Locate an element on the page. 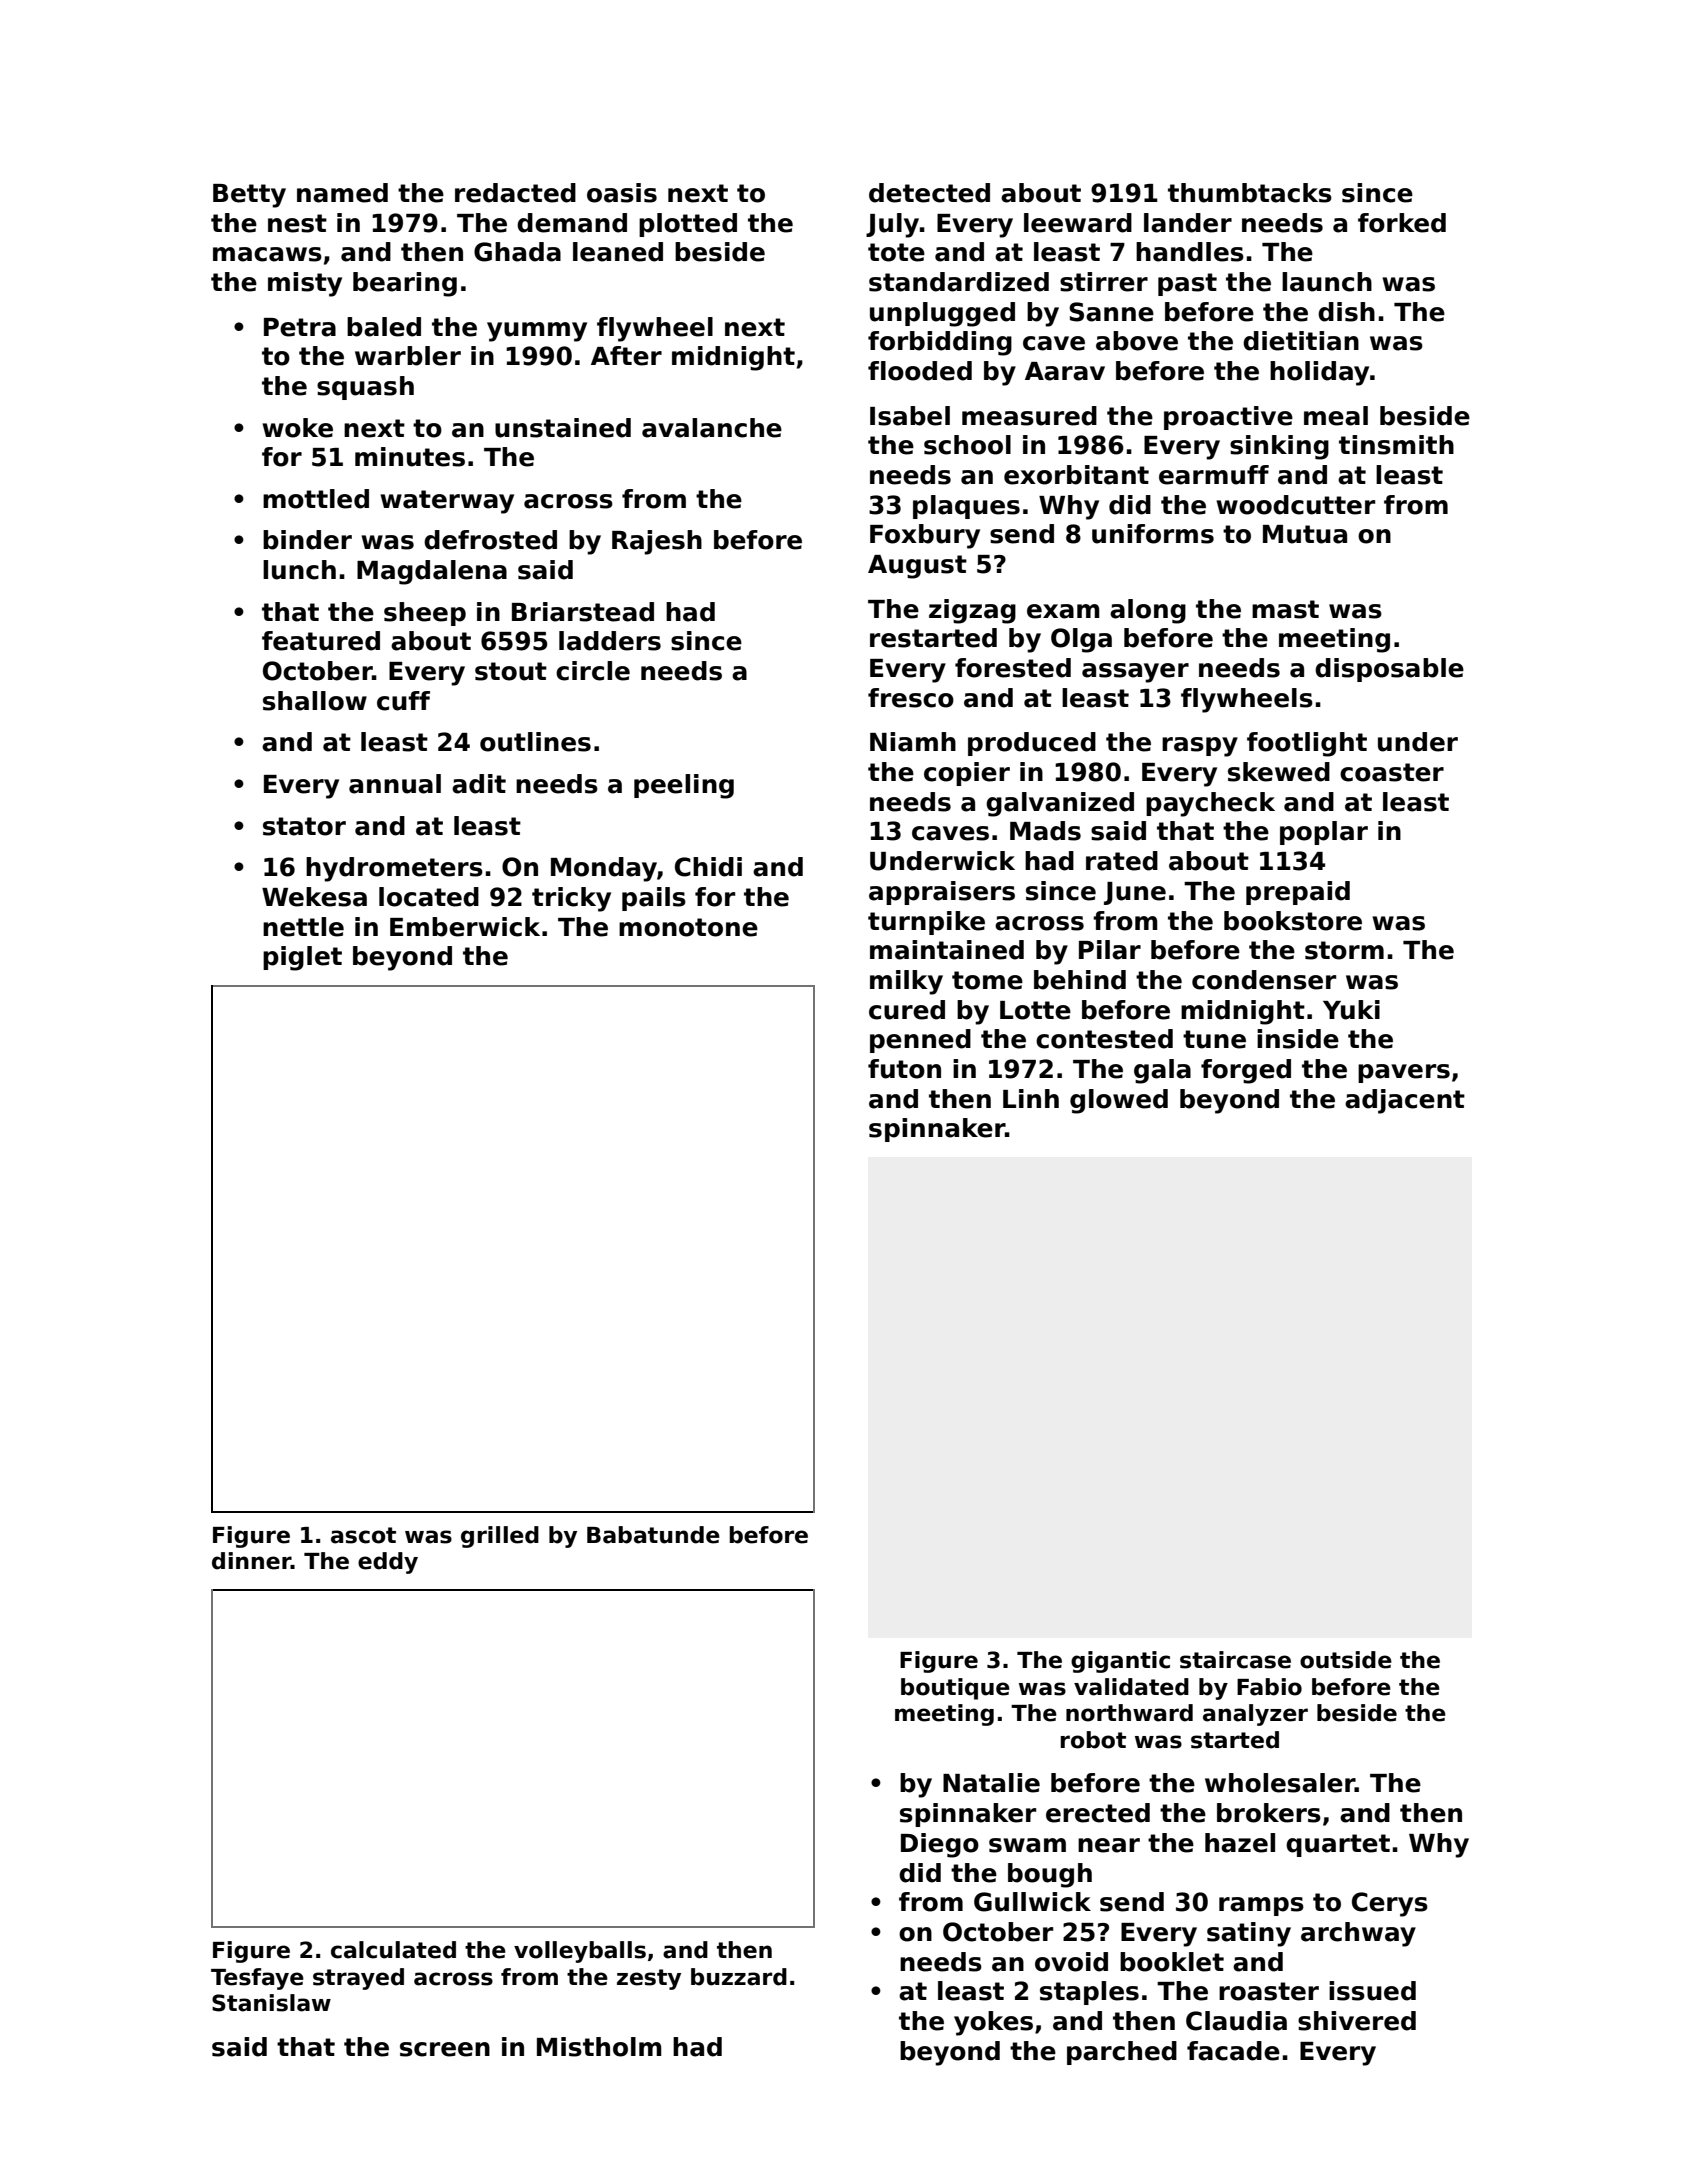 This document has width=1683, height=2178. adjacent is located at coordinates (1405, 1101).
